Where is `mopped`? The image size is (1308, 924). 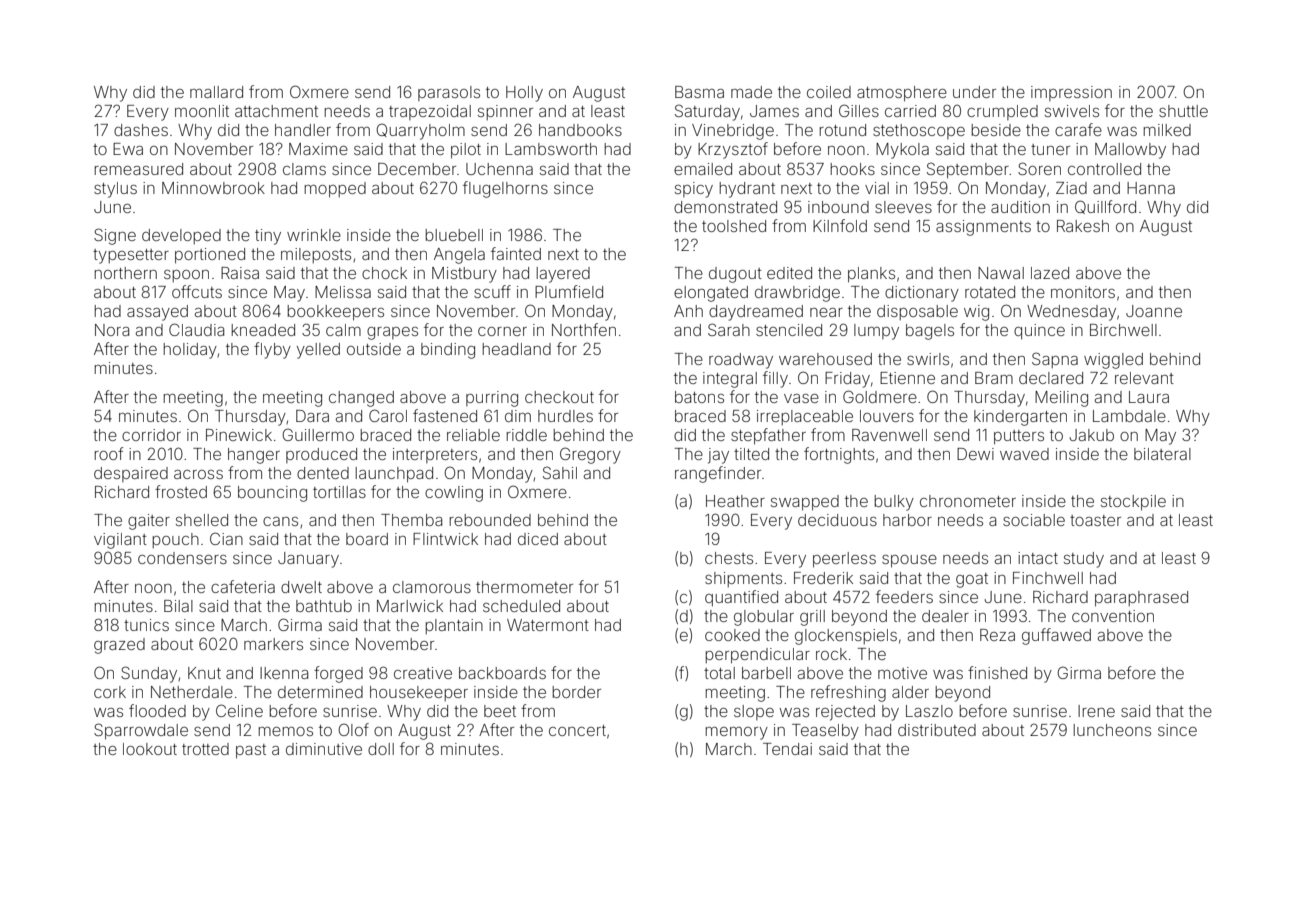 mopped is located at coordinates (335, 190).
